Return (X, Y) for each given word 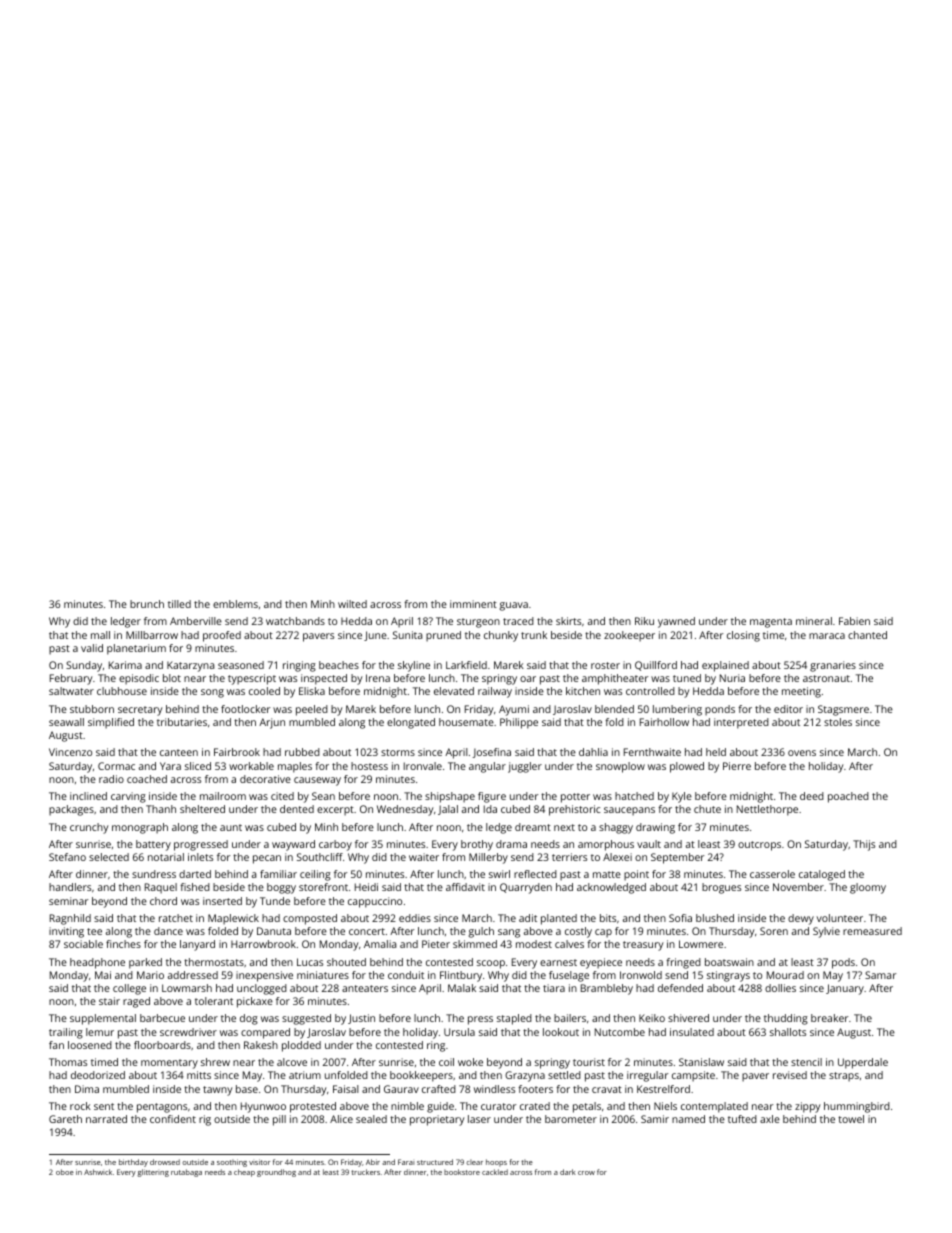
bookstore (462, 1172)
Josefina (492, 753)
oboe (65, 1172)
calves (569, 944)
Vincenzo (70, 752)
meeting (801, 692)
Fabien (854, 621)
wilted (352, 604)
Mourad (785, 975)
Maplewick (233, 919)
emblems (235, 604)
